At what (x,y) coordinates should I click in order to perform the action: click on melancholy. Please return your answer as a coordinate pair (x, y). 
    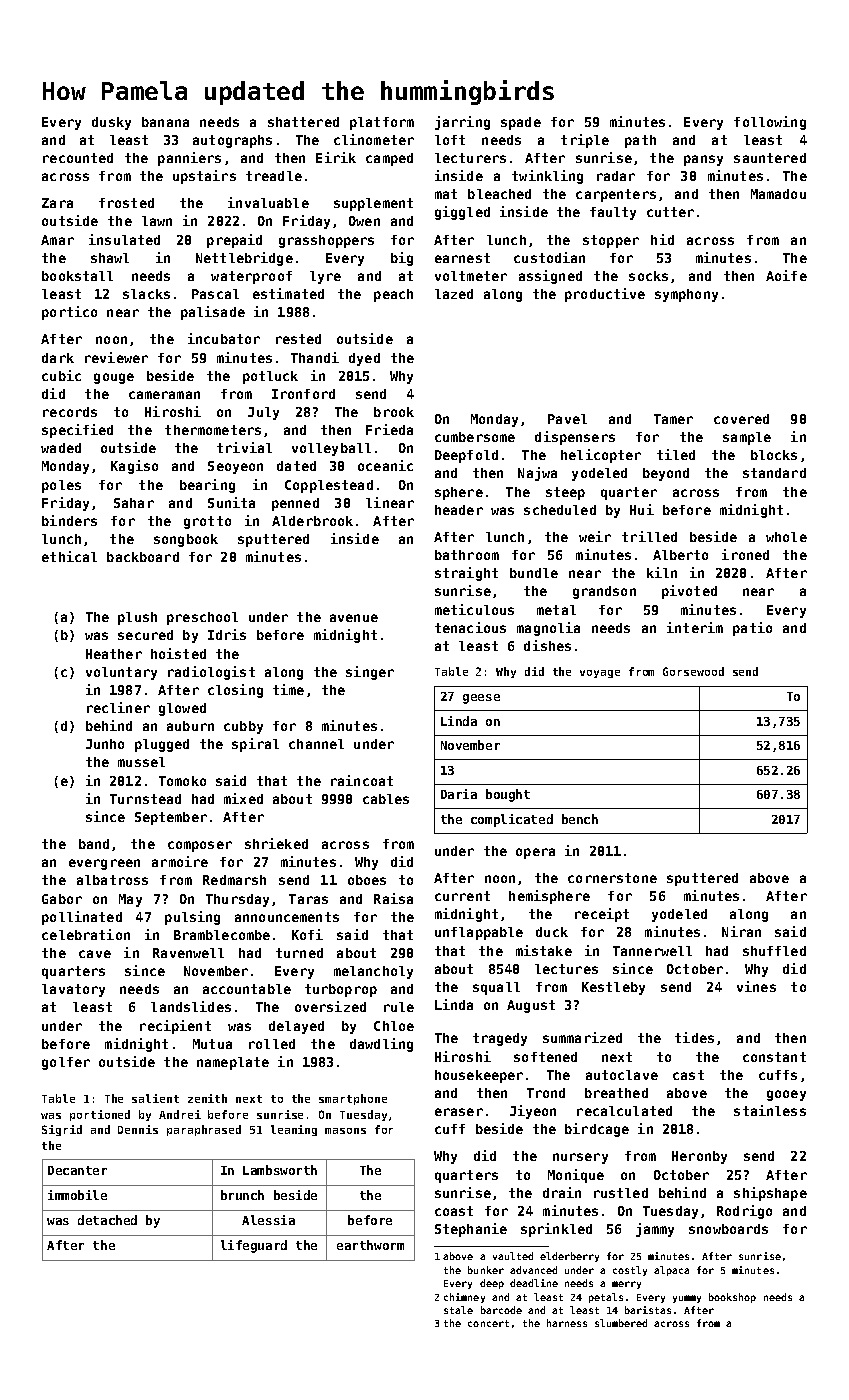
    Looking at the image, I should click on (373, 972).
